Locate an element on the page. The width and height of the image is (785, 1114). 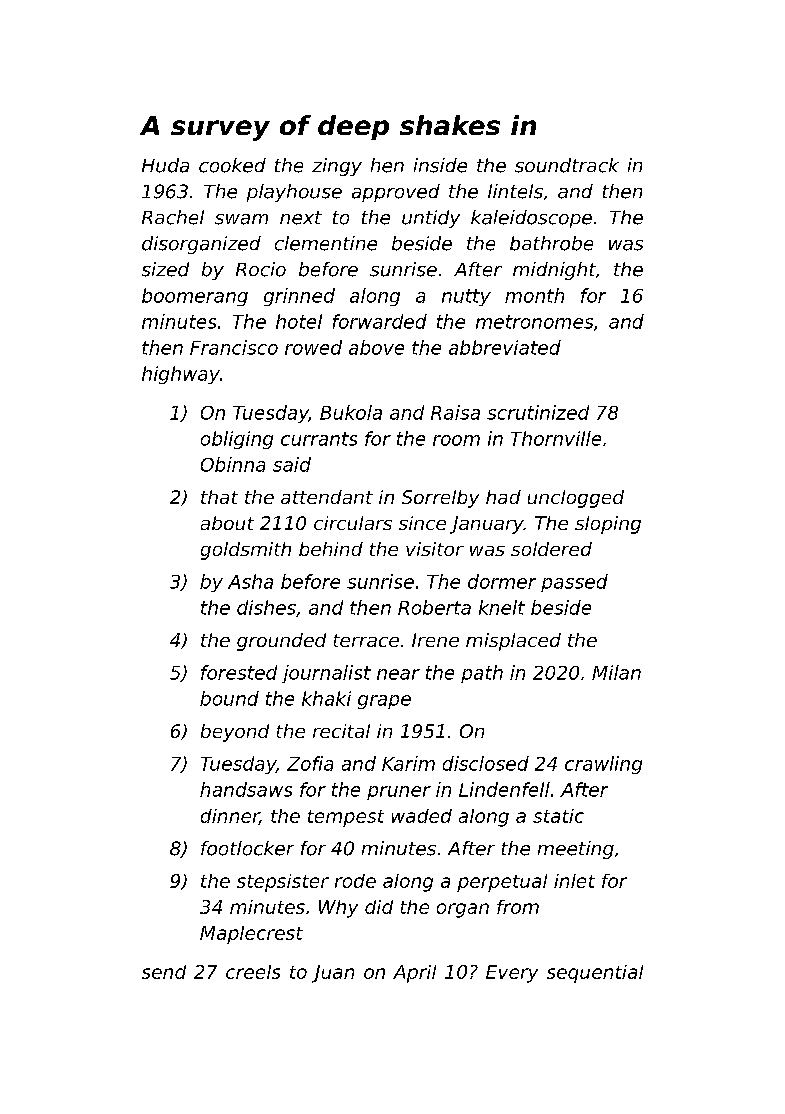
rowed is located at coordinates (313, 347).
